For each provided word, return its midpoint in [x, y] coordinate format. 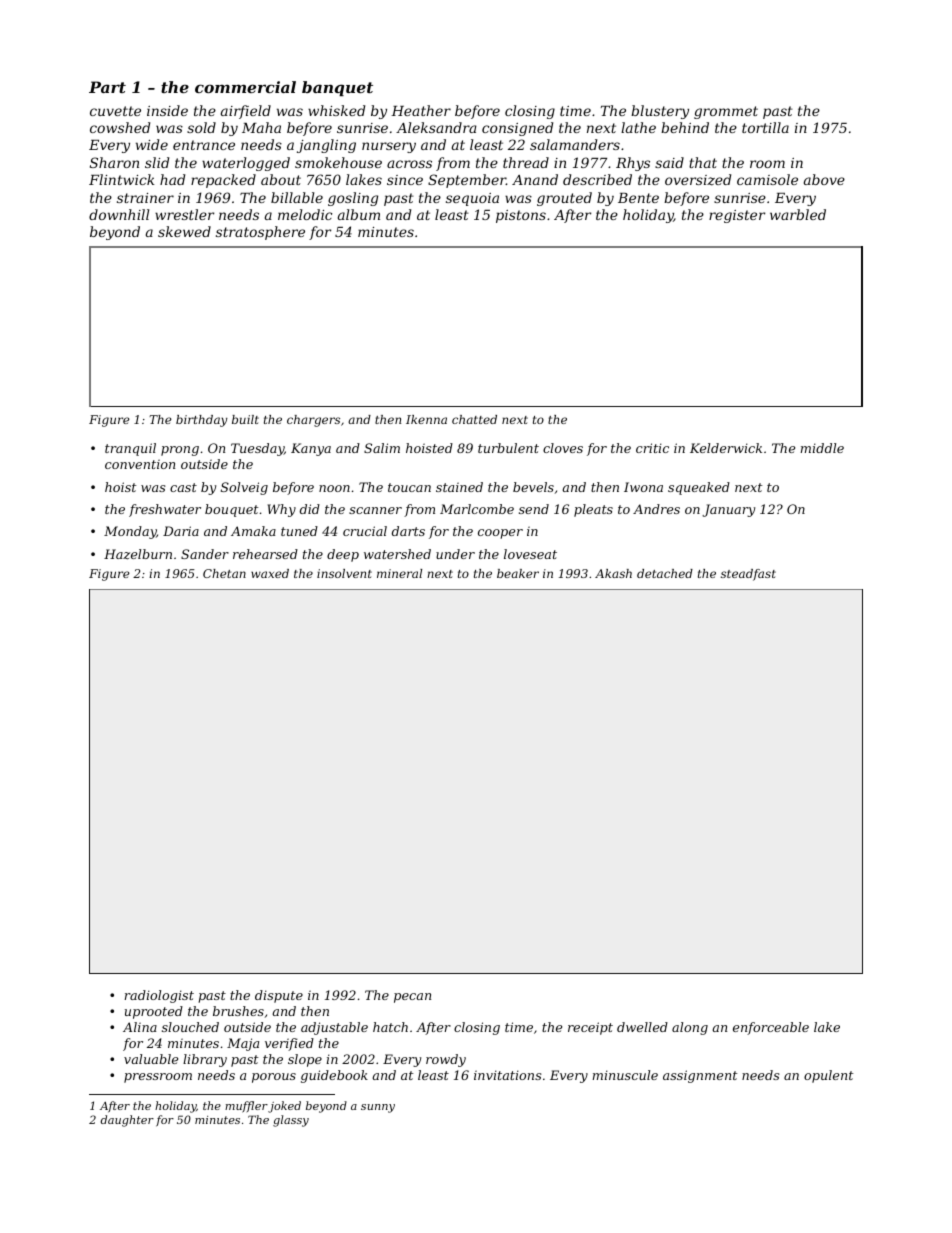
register [737, 216]
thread [526, 162]
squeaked [699, 488]
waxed [270, 573]
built [245, 419]
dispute [279, 996]
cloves [563, 448]
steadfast [748, 575]
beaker [518, 573]
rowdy [446, 1060]
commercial [245, 87]
